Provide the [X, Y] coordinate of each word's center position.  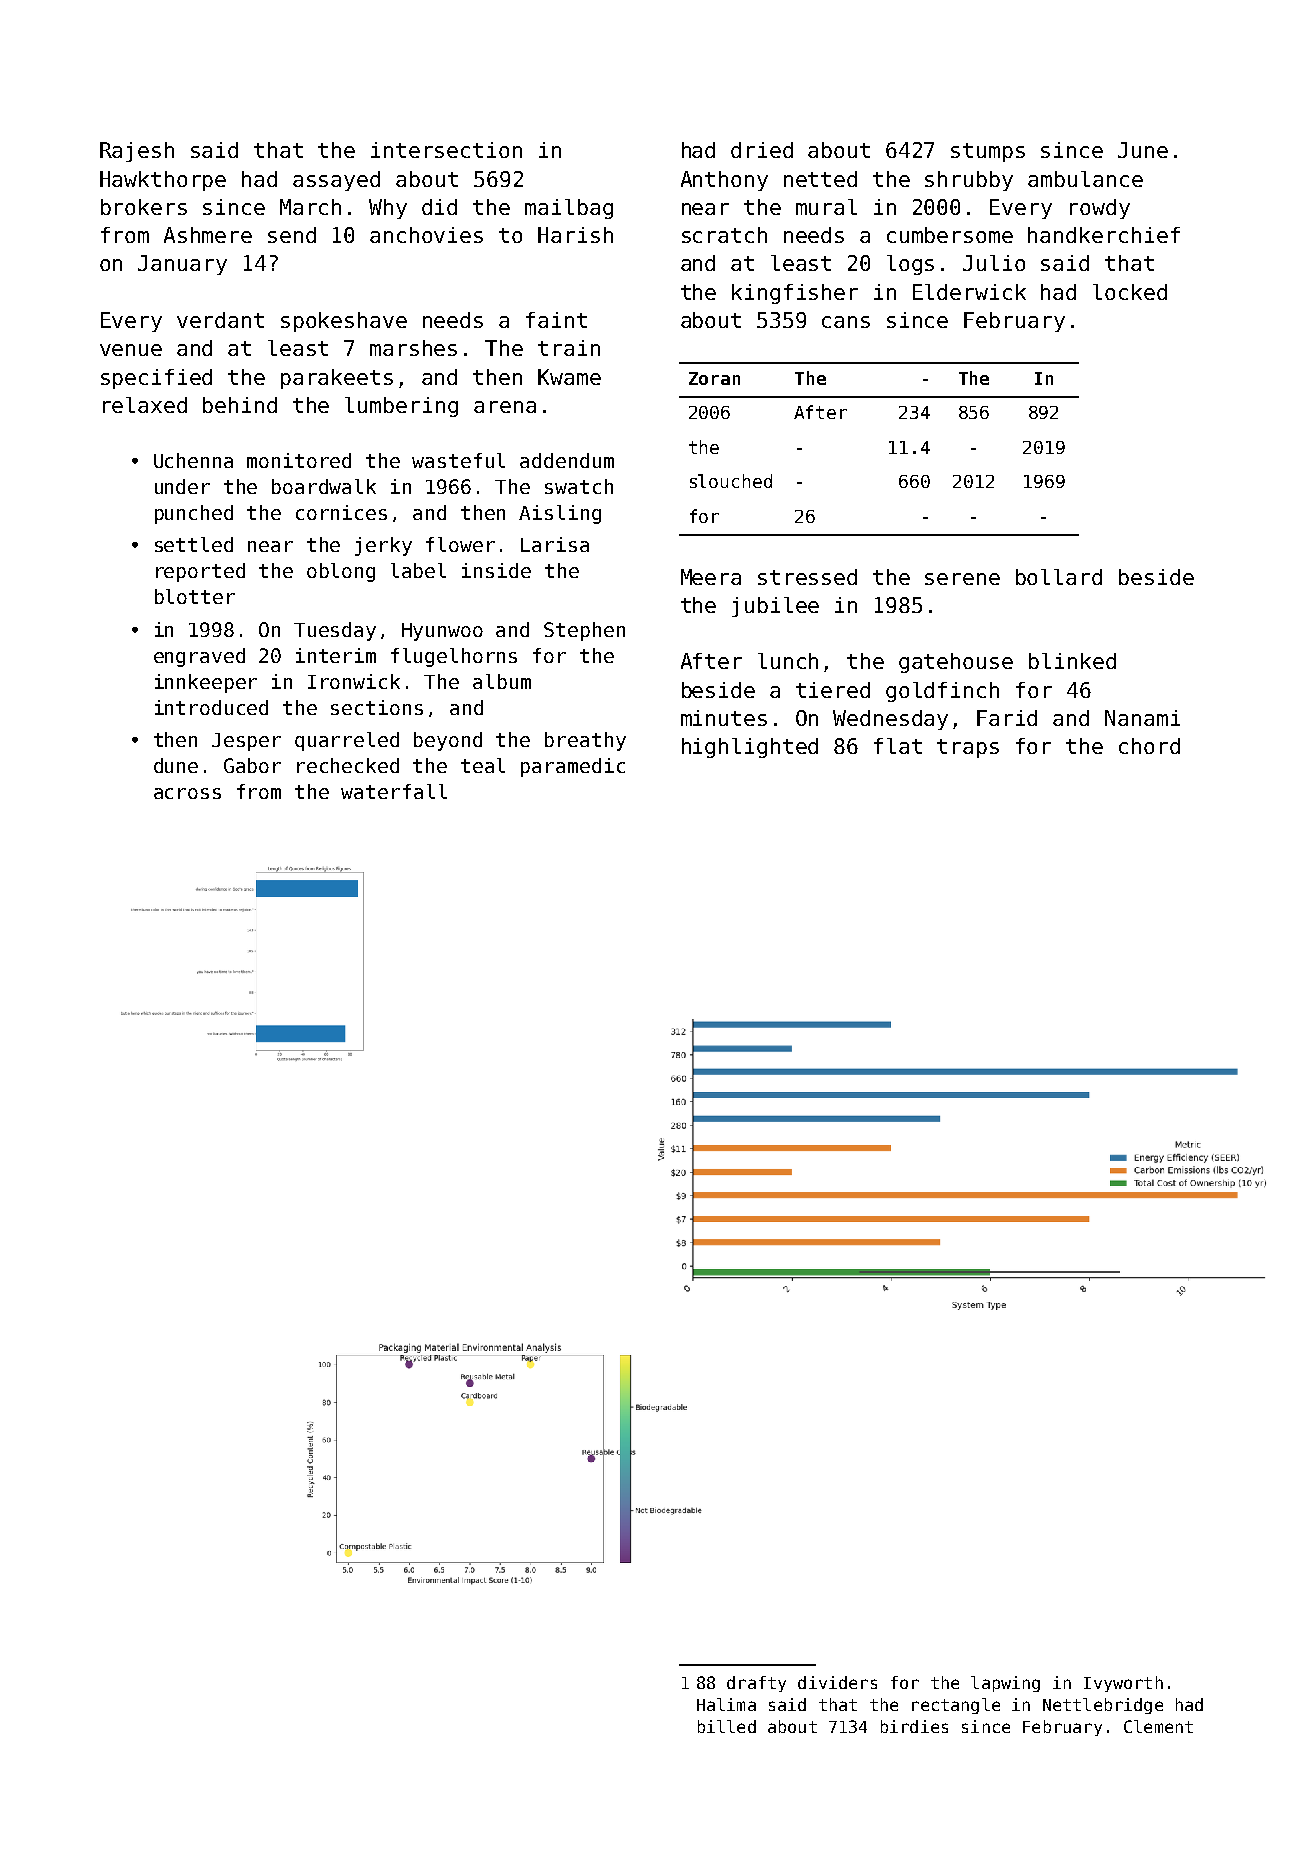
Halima [726, 1704]
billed [727, 1726]
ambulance [1085, 179]
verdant [220, 320]
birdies [914, 1726]
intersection [446, 150]
